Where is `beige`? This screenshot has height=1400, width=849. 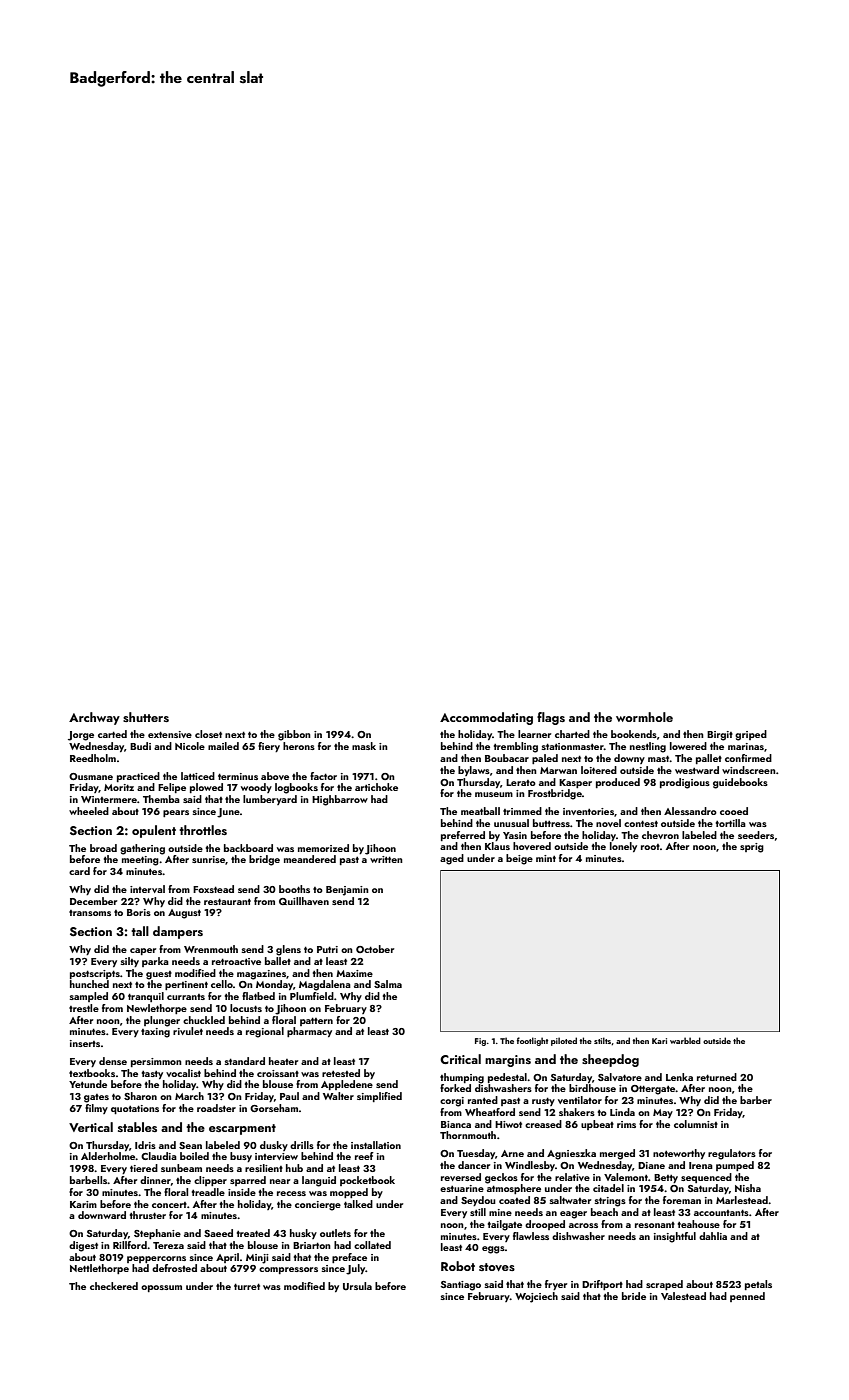
beige is located at coordinates (519, 859).
